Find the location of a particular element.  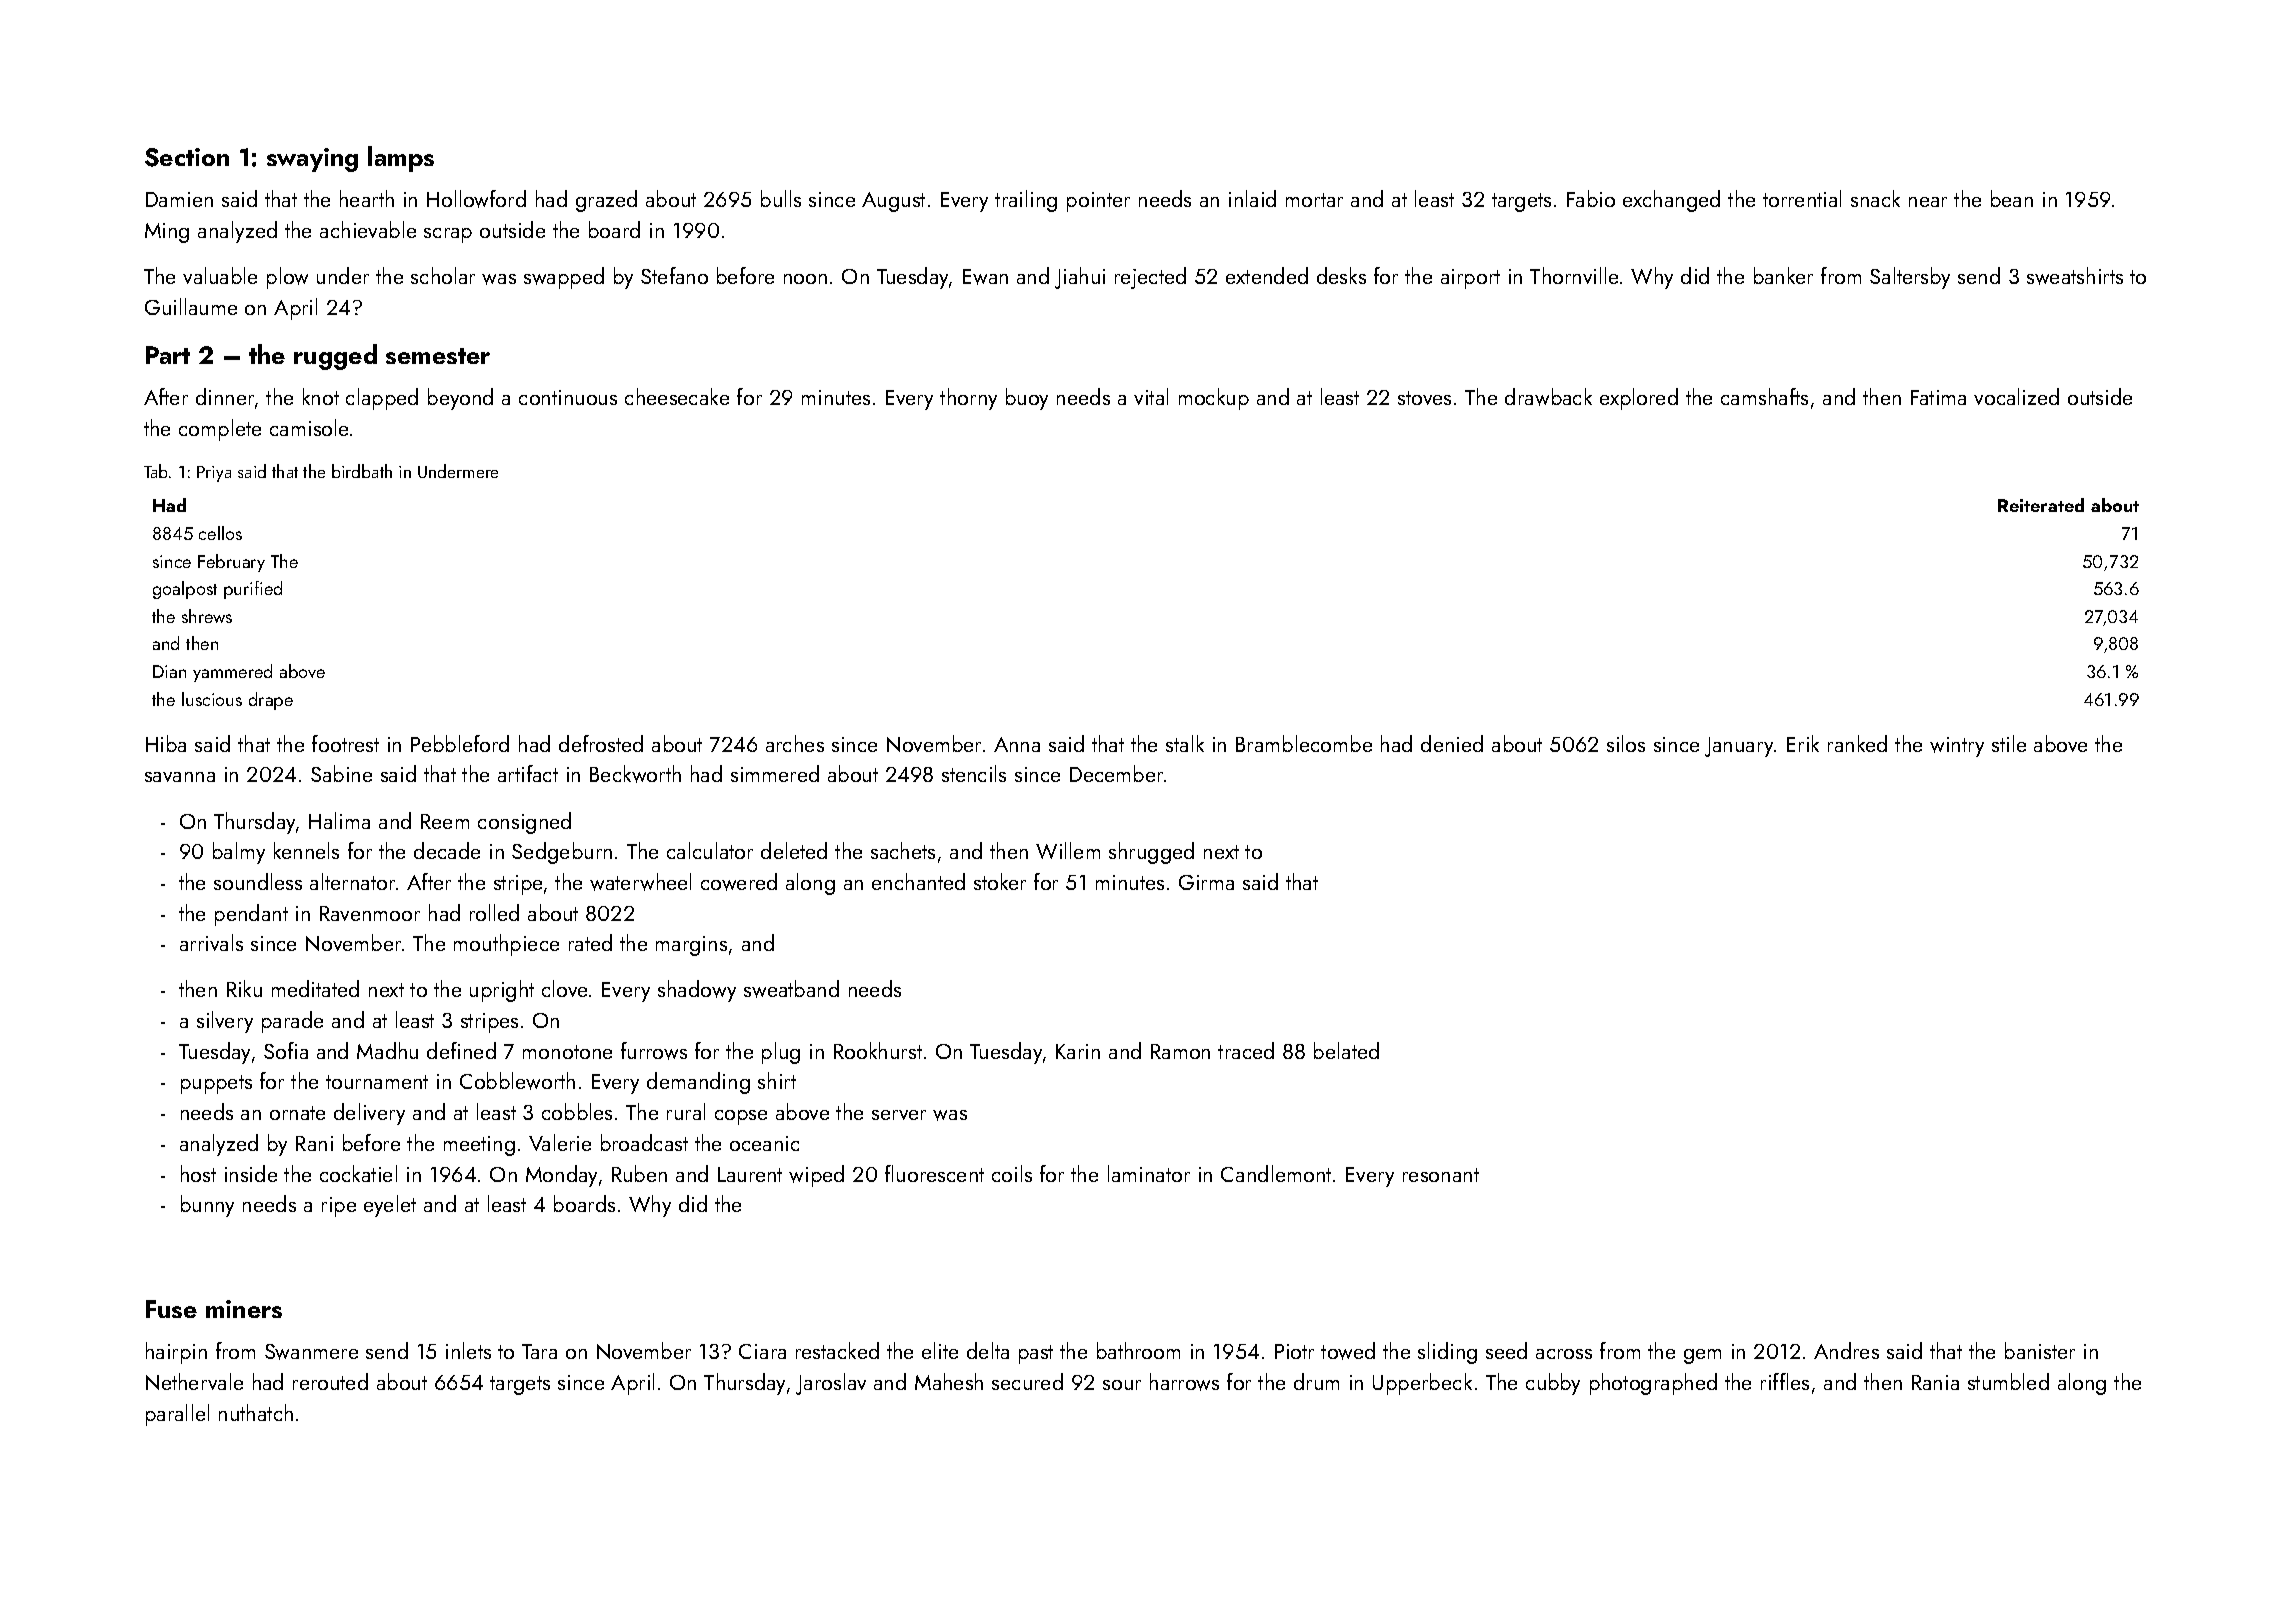

yammered is located at coordinates (232, 673).
